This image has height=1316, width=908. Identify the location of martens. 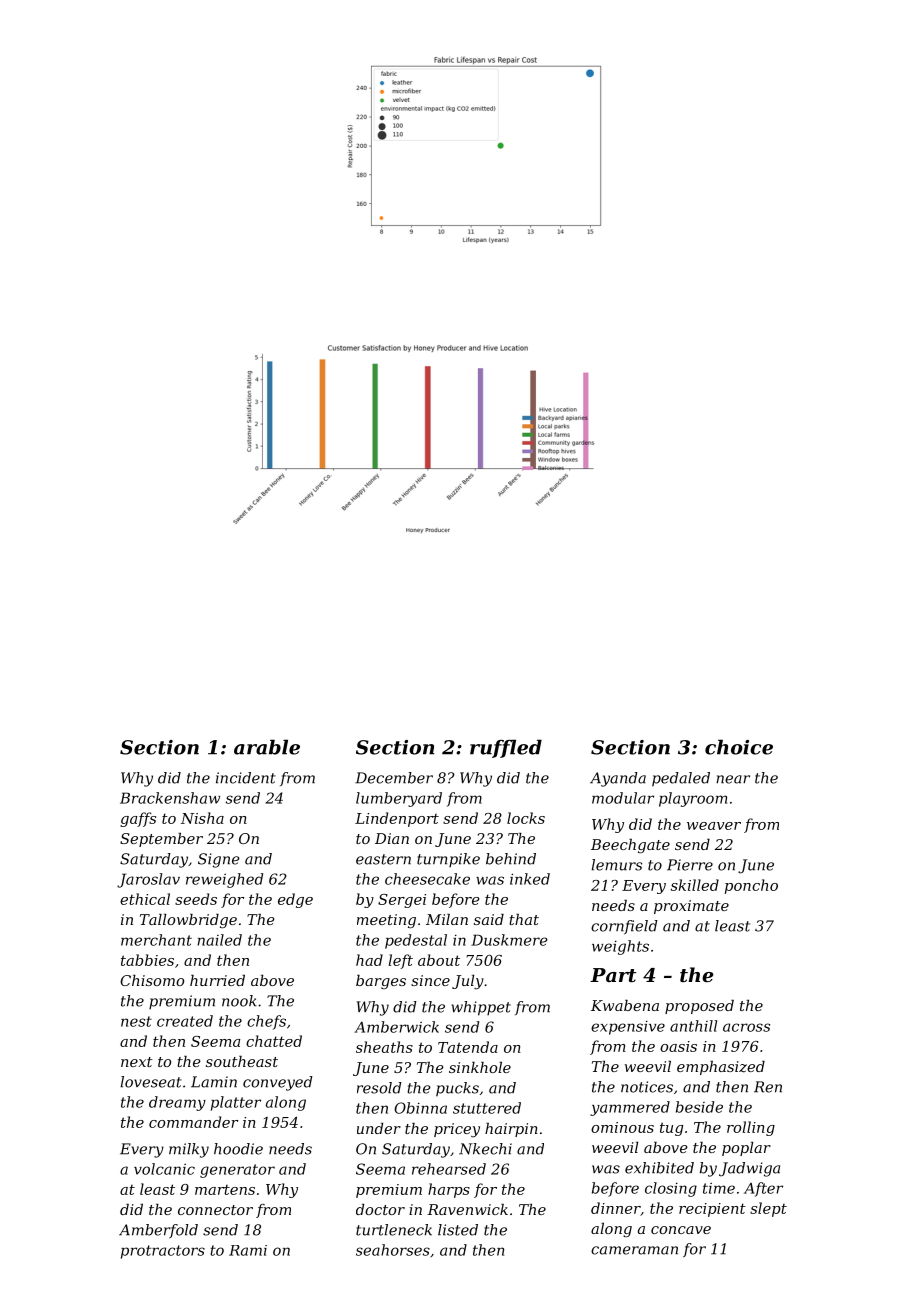
(225, 1190).
